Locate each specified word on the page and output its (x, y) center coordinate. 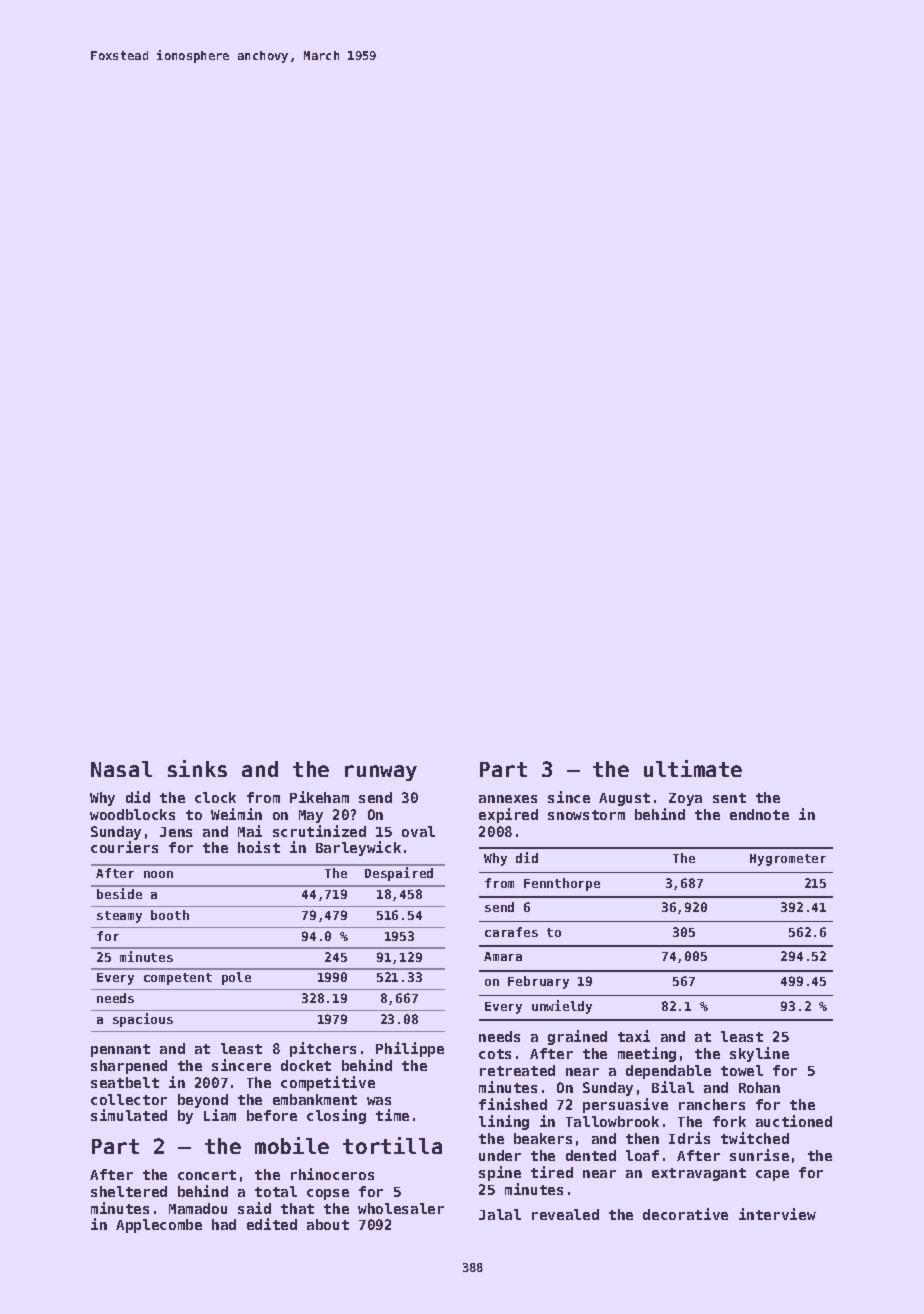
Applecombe (159, 1226)
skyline (759, 1054)
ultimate (693, 768)
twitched (755, 1138)
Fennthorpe (562, 884)
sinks (197, 768)
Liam (220, 1115)
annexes (508, 799)
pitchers (323, 1049)
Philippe (410, 1049)
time (392, 1115)
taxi (634, 1036)
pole (236, 978)
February (538, 982)
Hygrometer (788, 860)
